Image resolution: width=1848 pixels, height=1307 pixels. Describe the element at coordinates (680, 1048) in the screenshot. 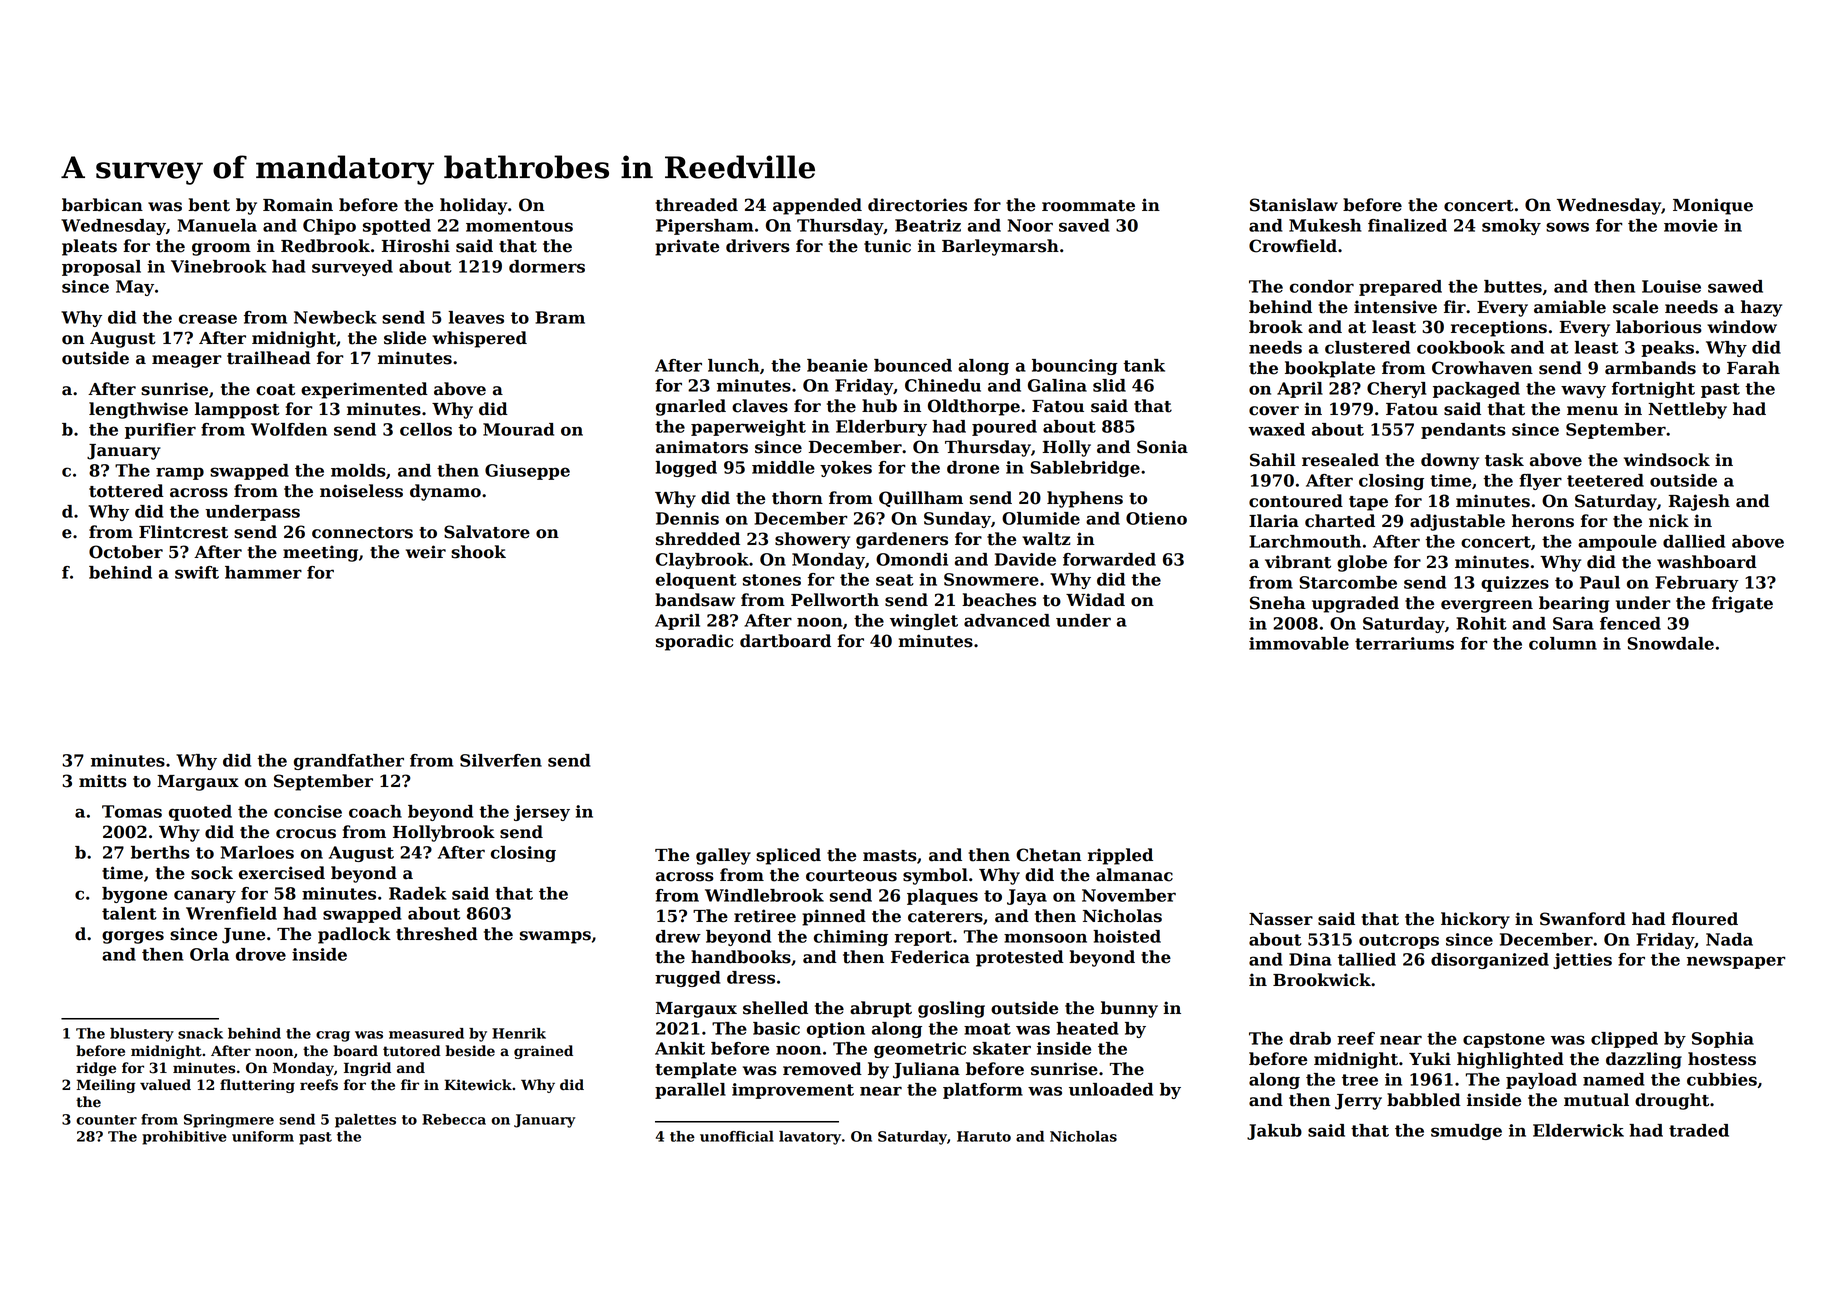

I see `Ankit` at that location.
